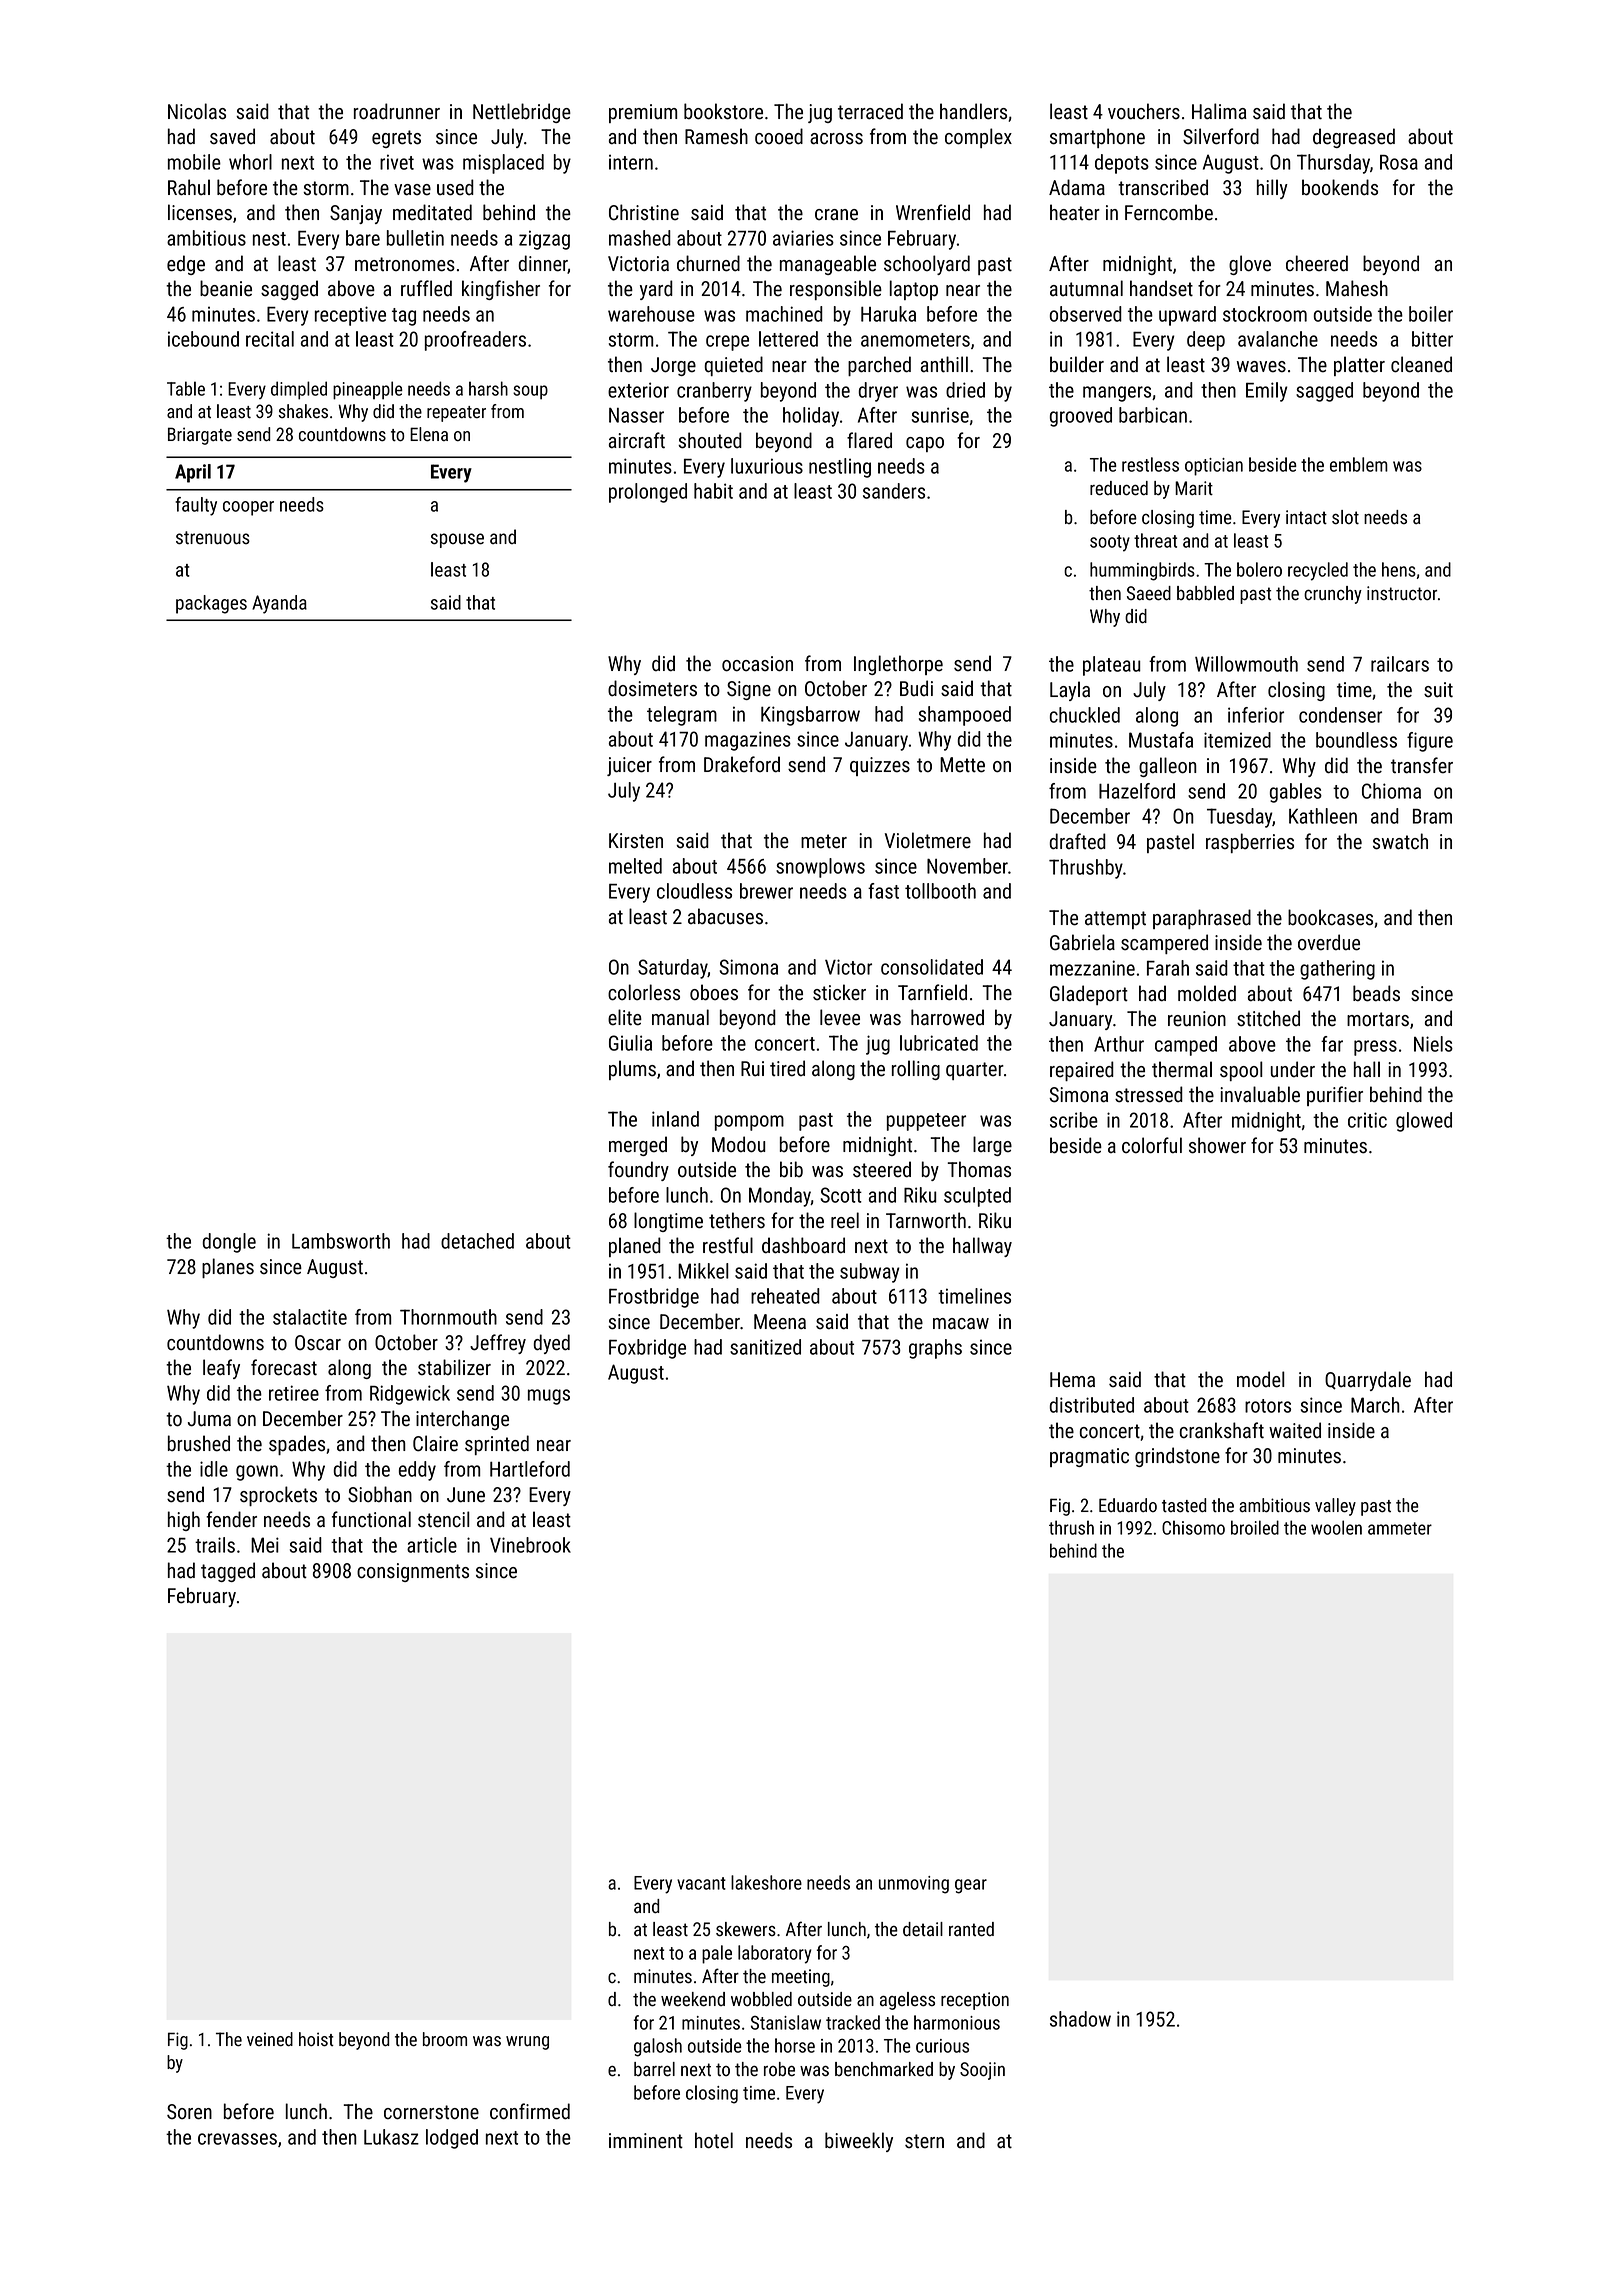 Image resolution: width=1620 pixels, height=2292 pixels. What do you see at coordinates (973, 111) in the screenshot?
I see `handlers` at bounding box center [973, 111].
